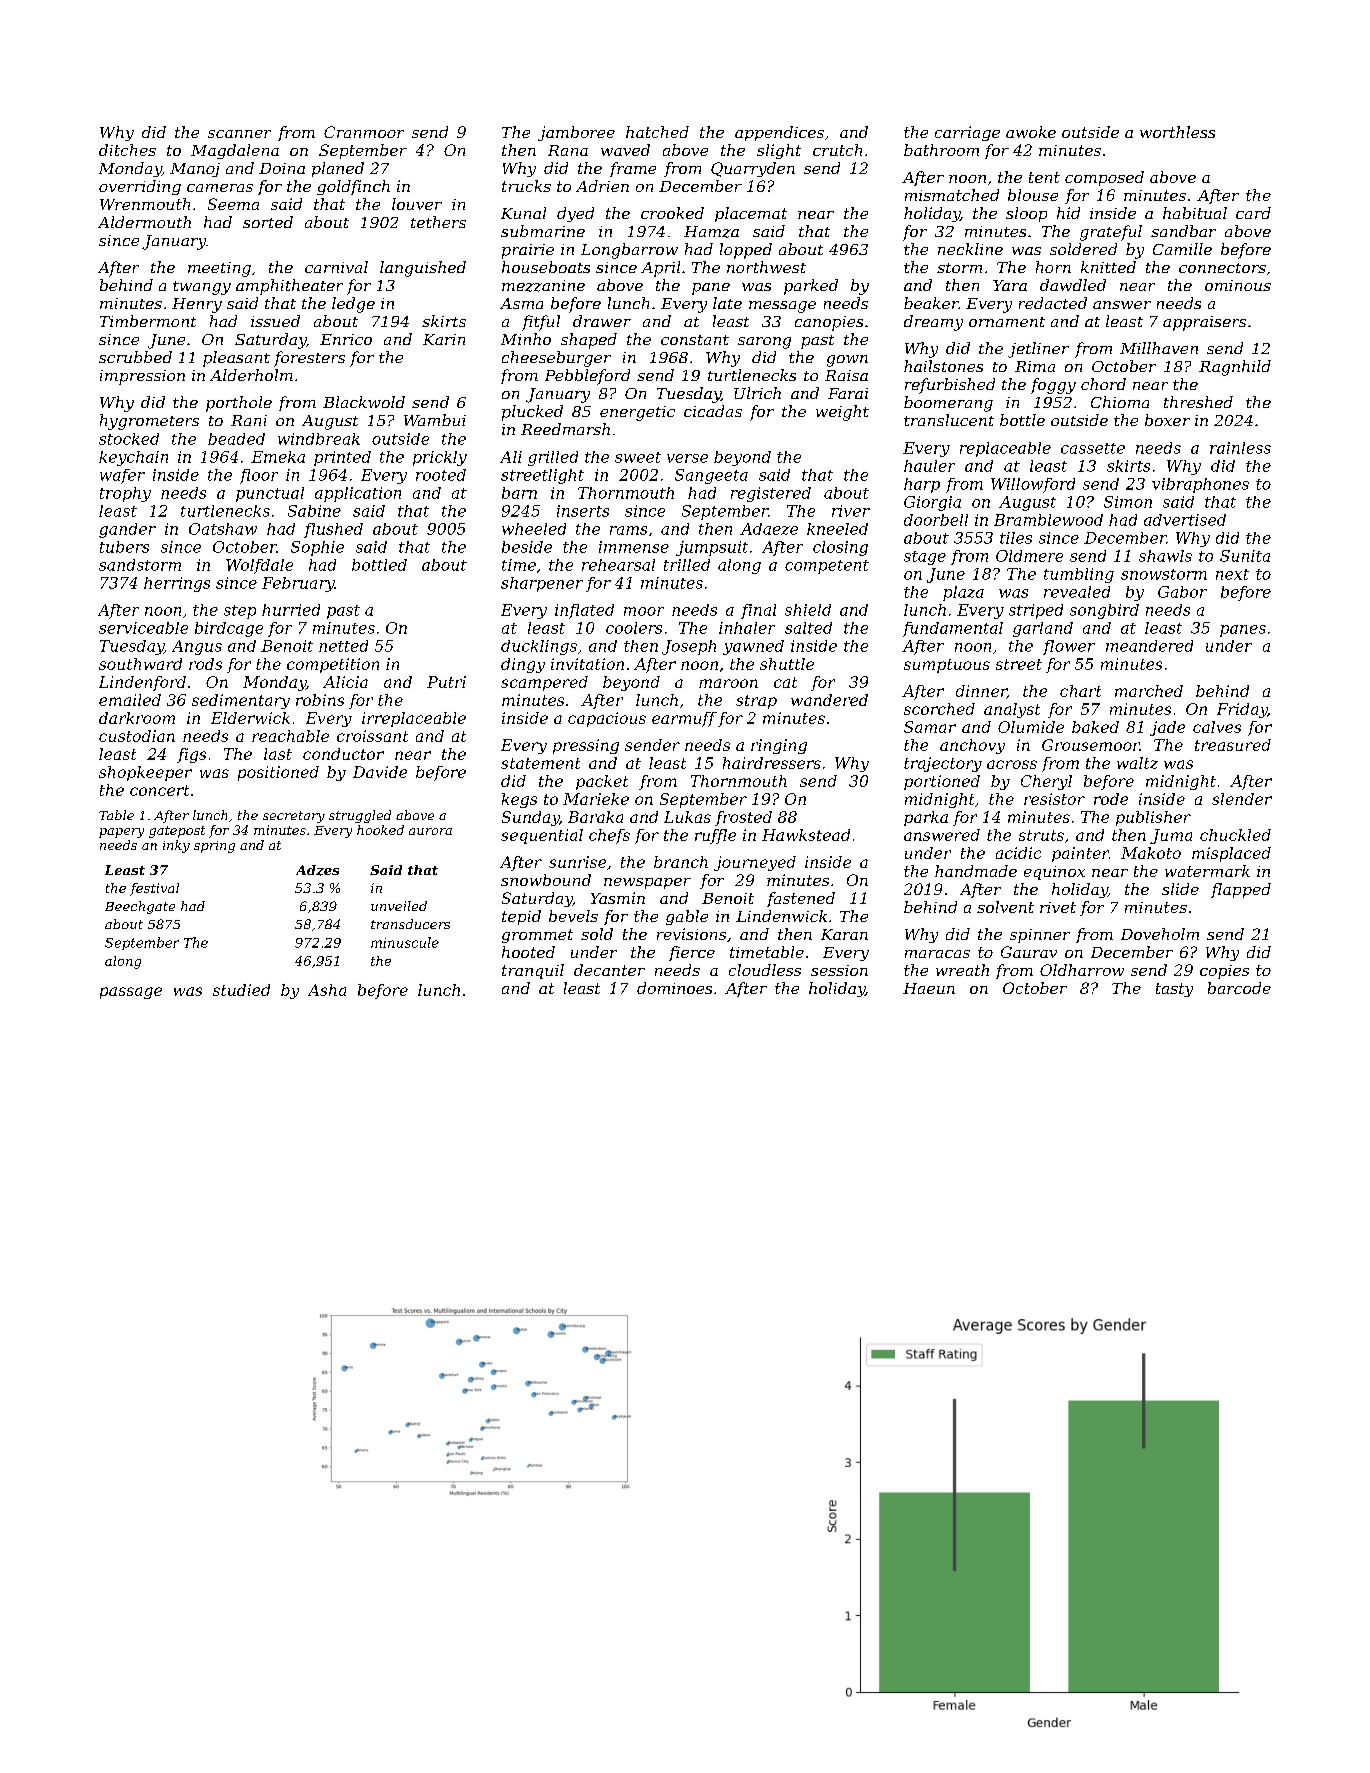 Image resolution: width=1370 pixels, height=1773 pixels. Describe the element at coordinates (556, 359) in the screenshot. I see `cheeseburger` at that location.
